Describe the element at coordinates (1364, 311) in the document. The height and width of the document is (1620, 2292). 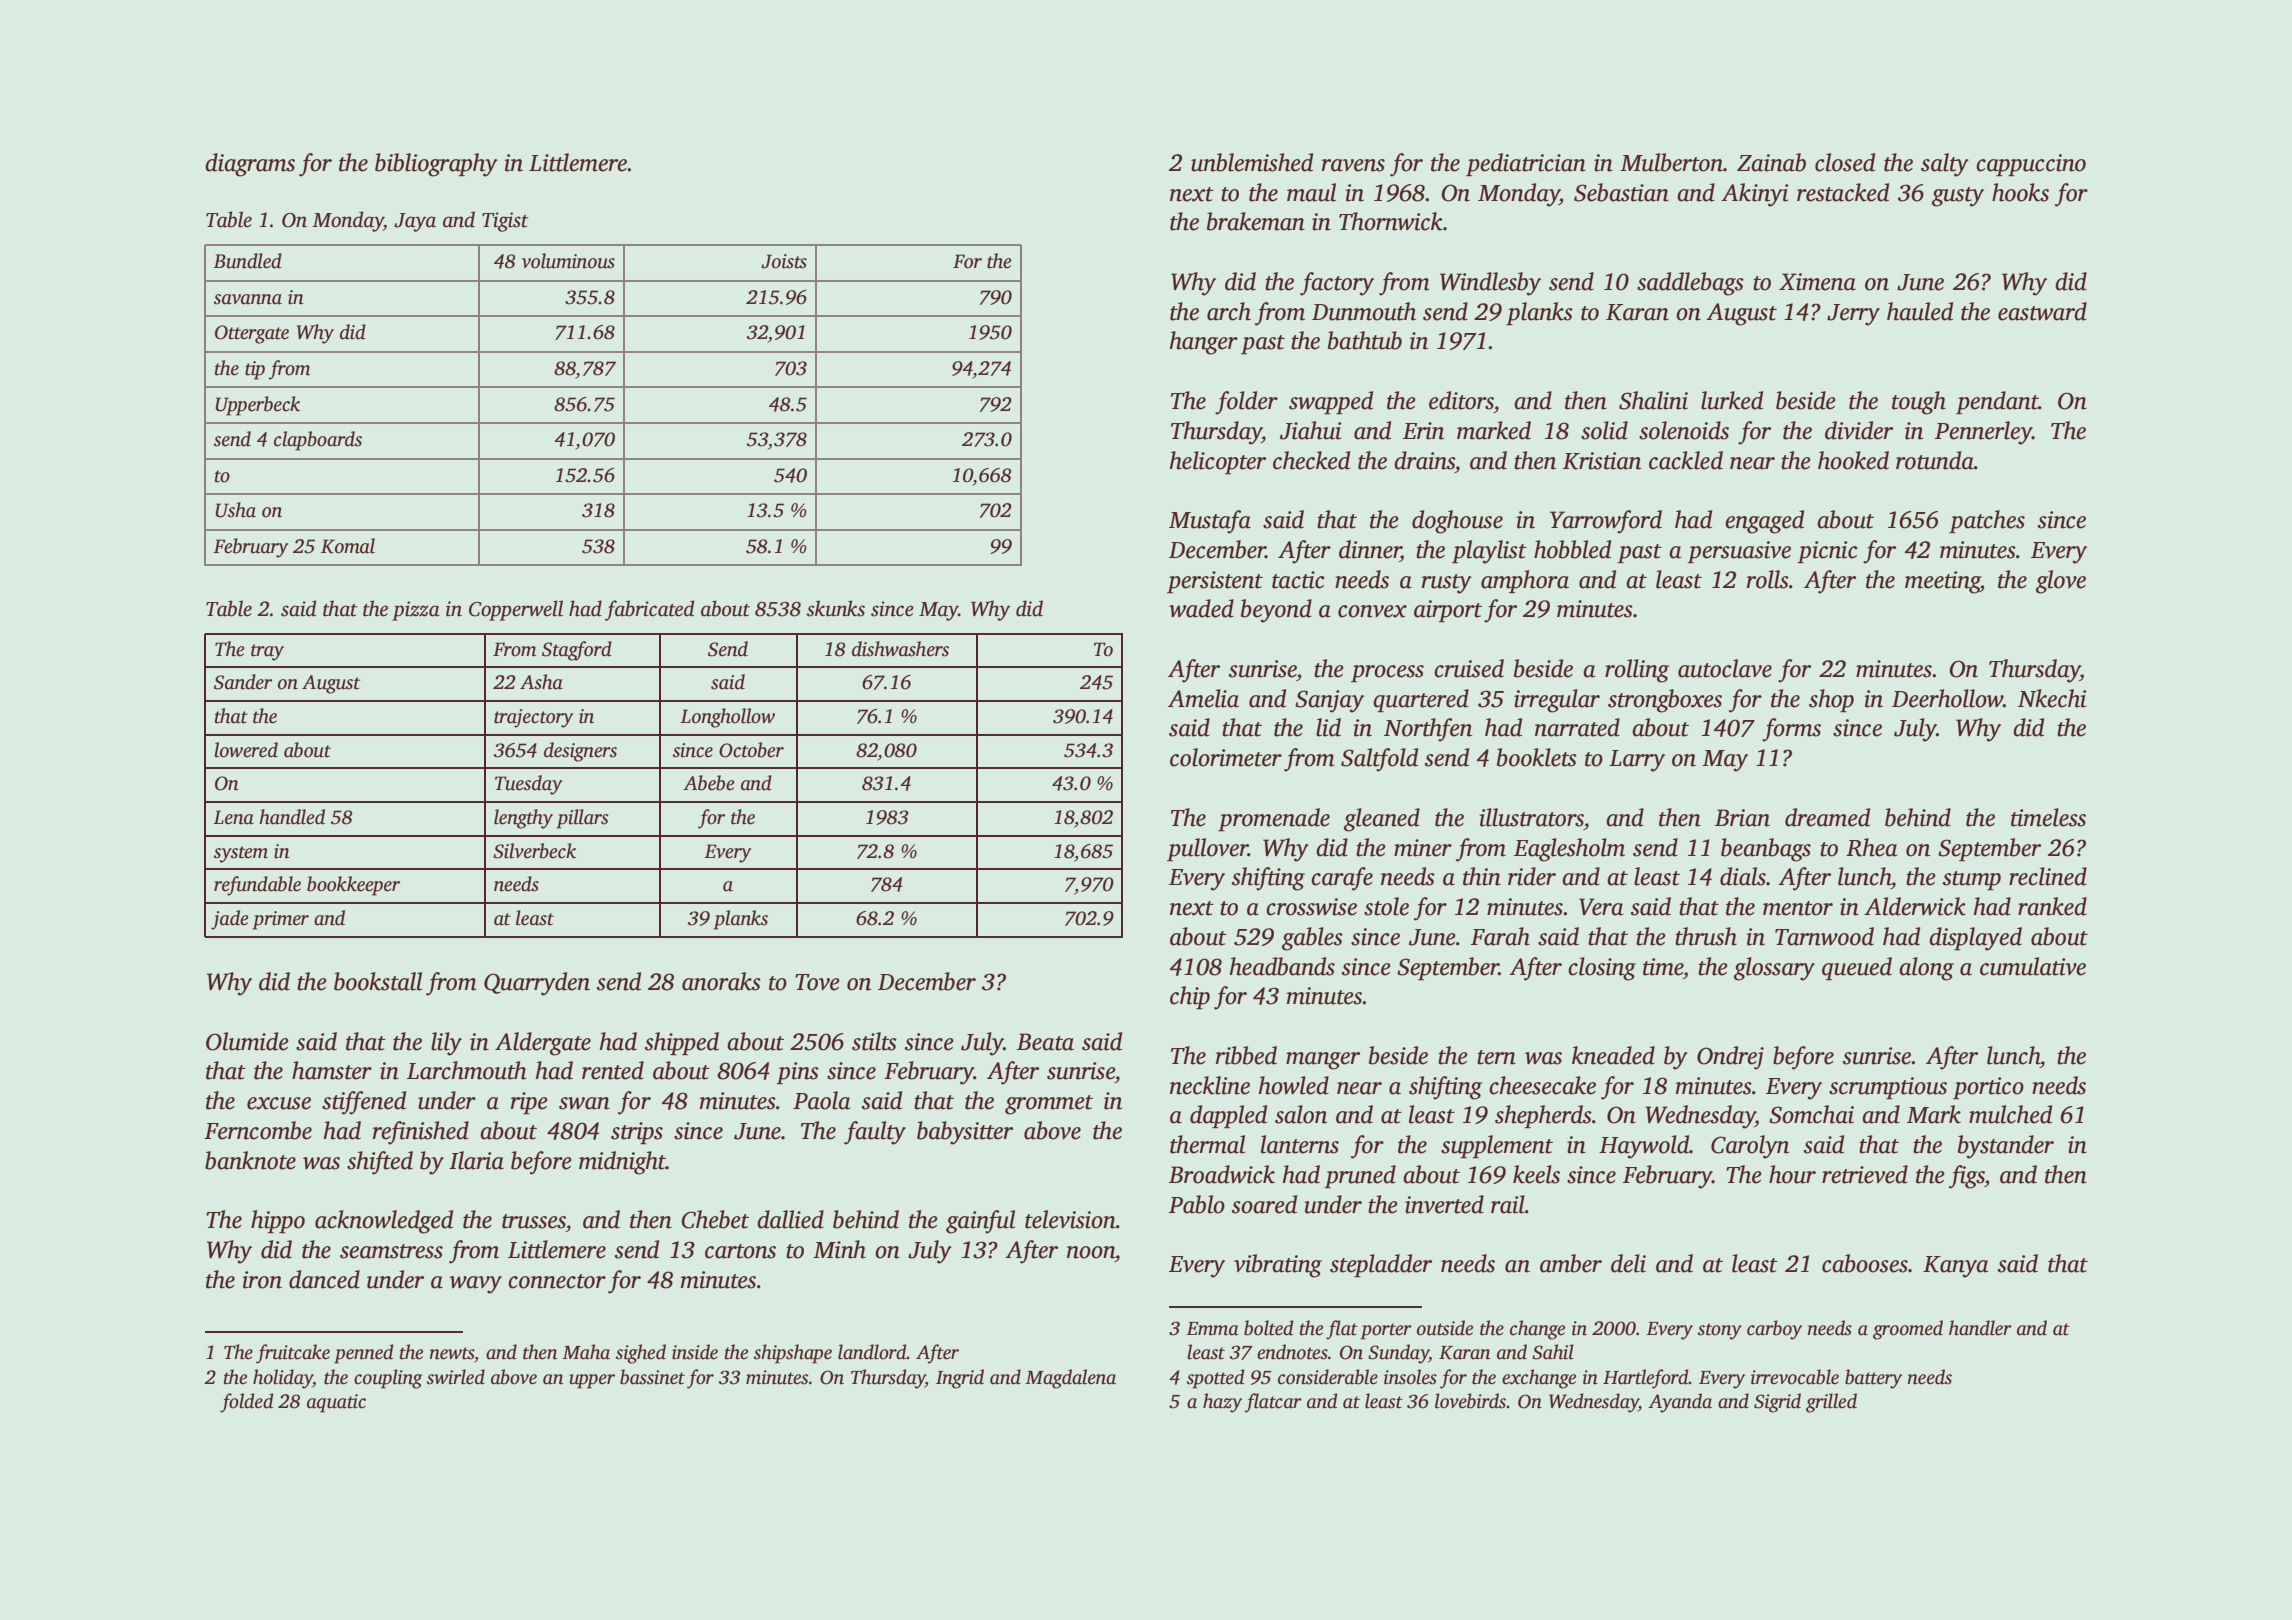
I see `Dunmouth` at that location.
